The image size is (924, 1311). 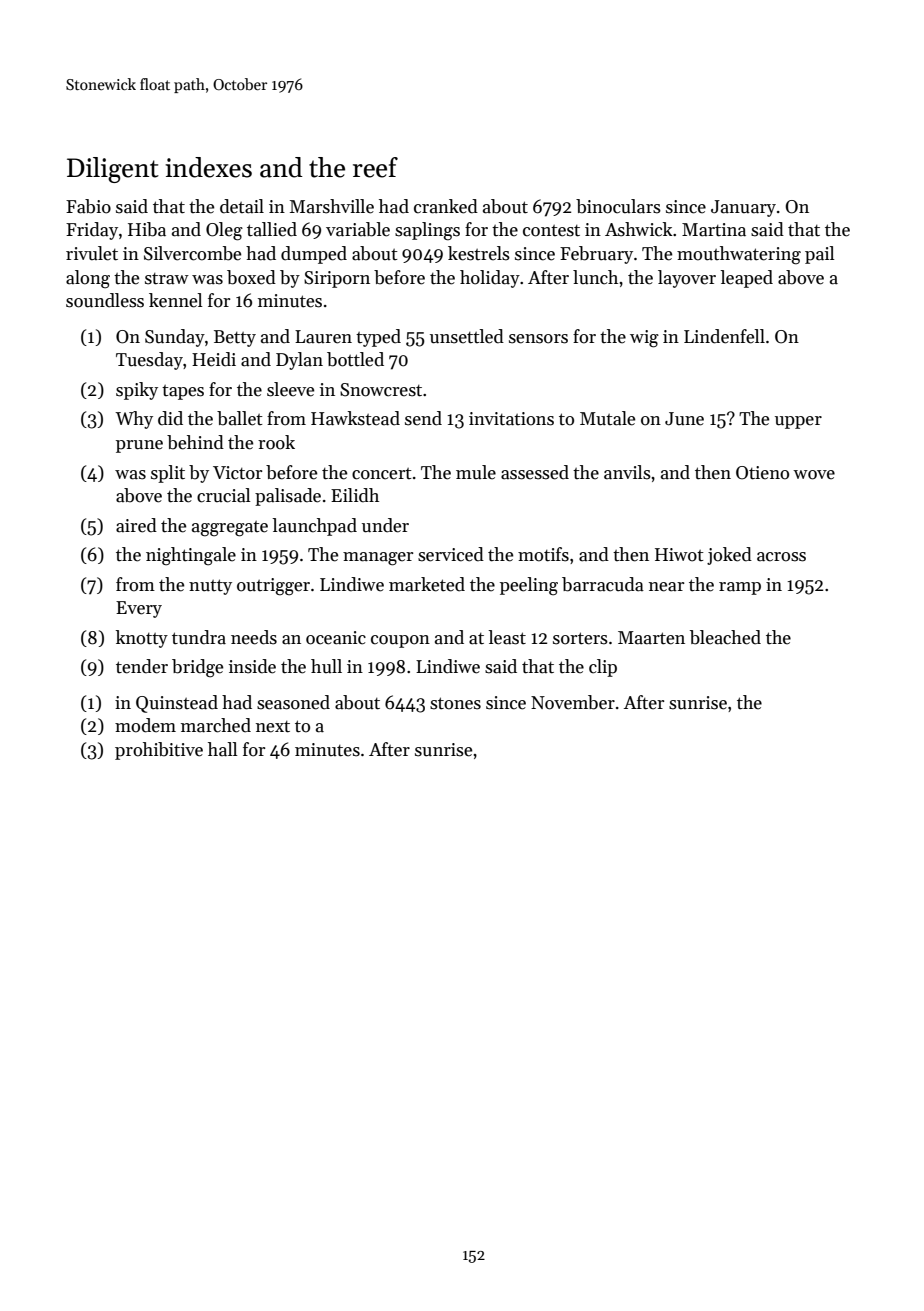 I want to click on stones, so click(x=455, y=703).
